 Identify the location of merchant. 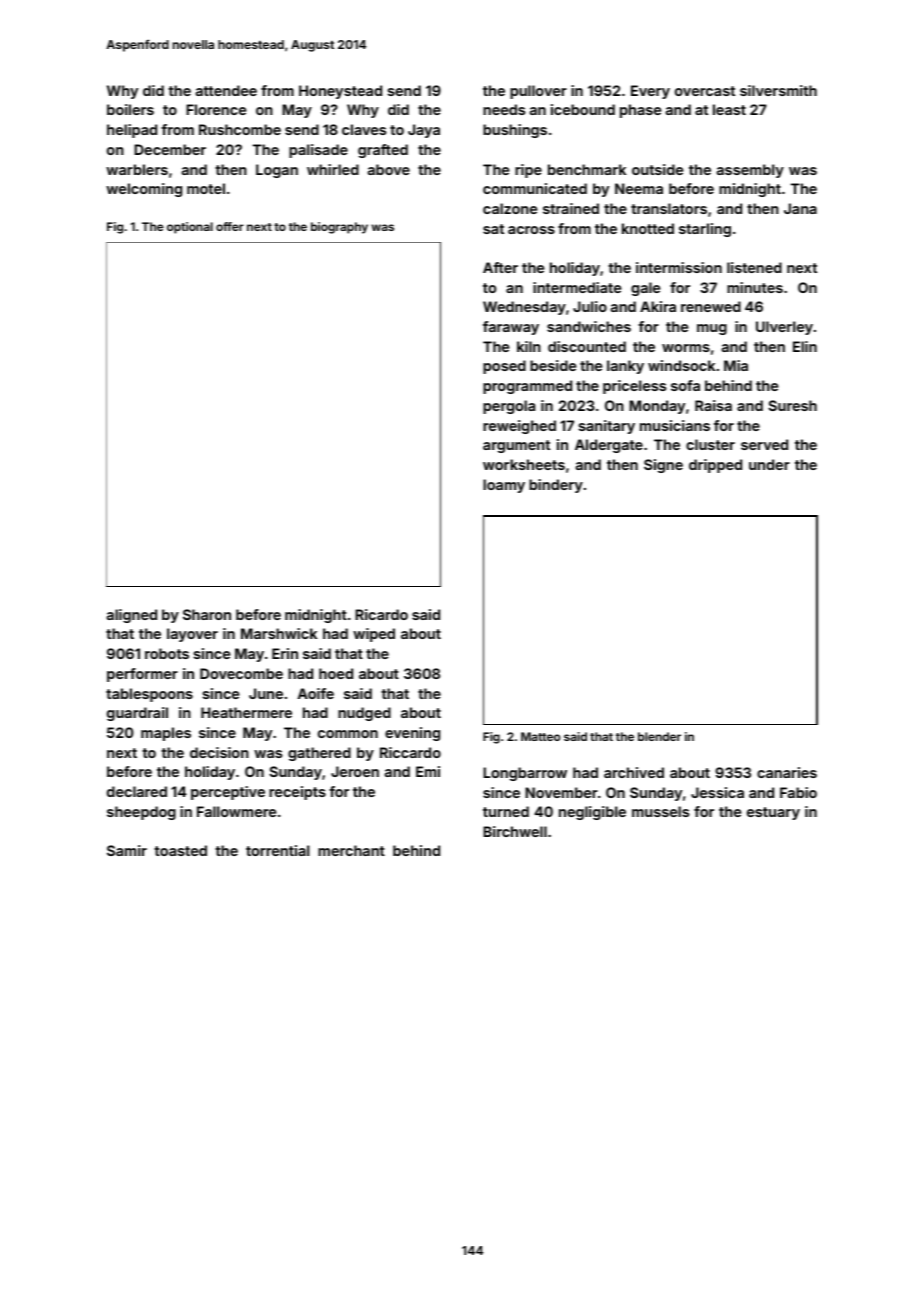
(351, 850).
